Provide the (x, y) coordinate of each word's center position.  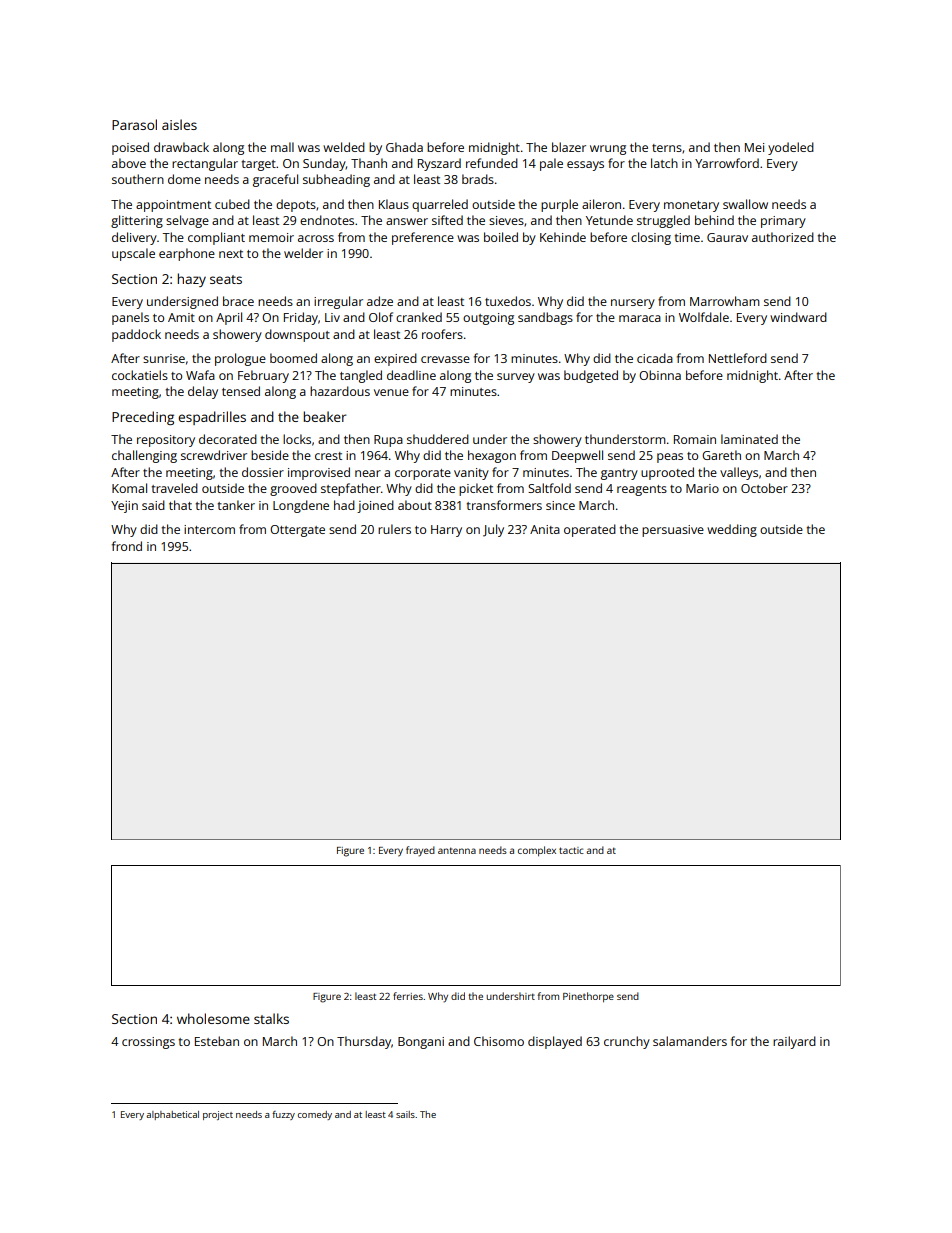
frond (127, 546)
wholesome (213, 1018)
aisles (179, 124)
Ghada (404, 147)
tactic (571, 850)
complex (537, 851)
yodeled (791, 148)
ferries (408, 996)
